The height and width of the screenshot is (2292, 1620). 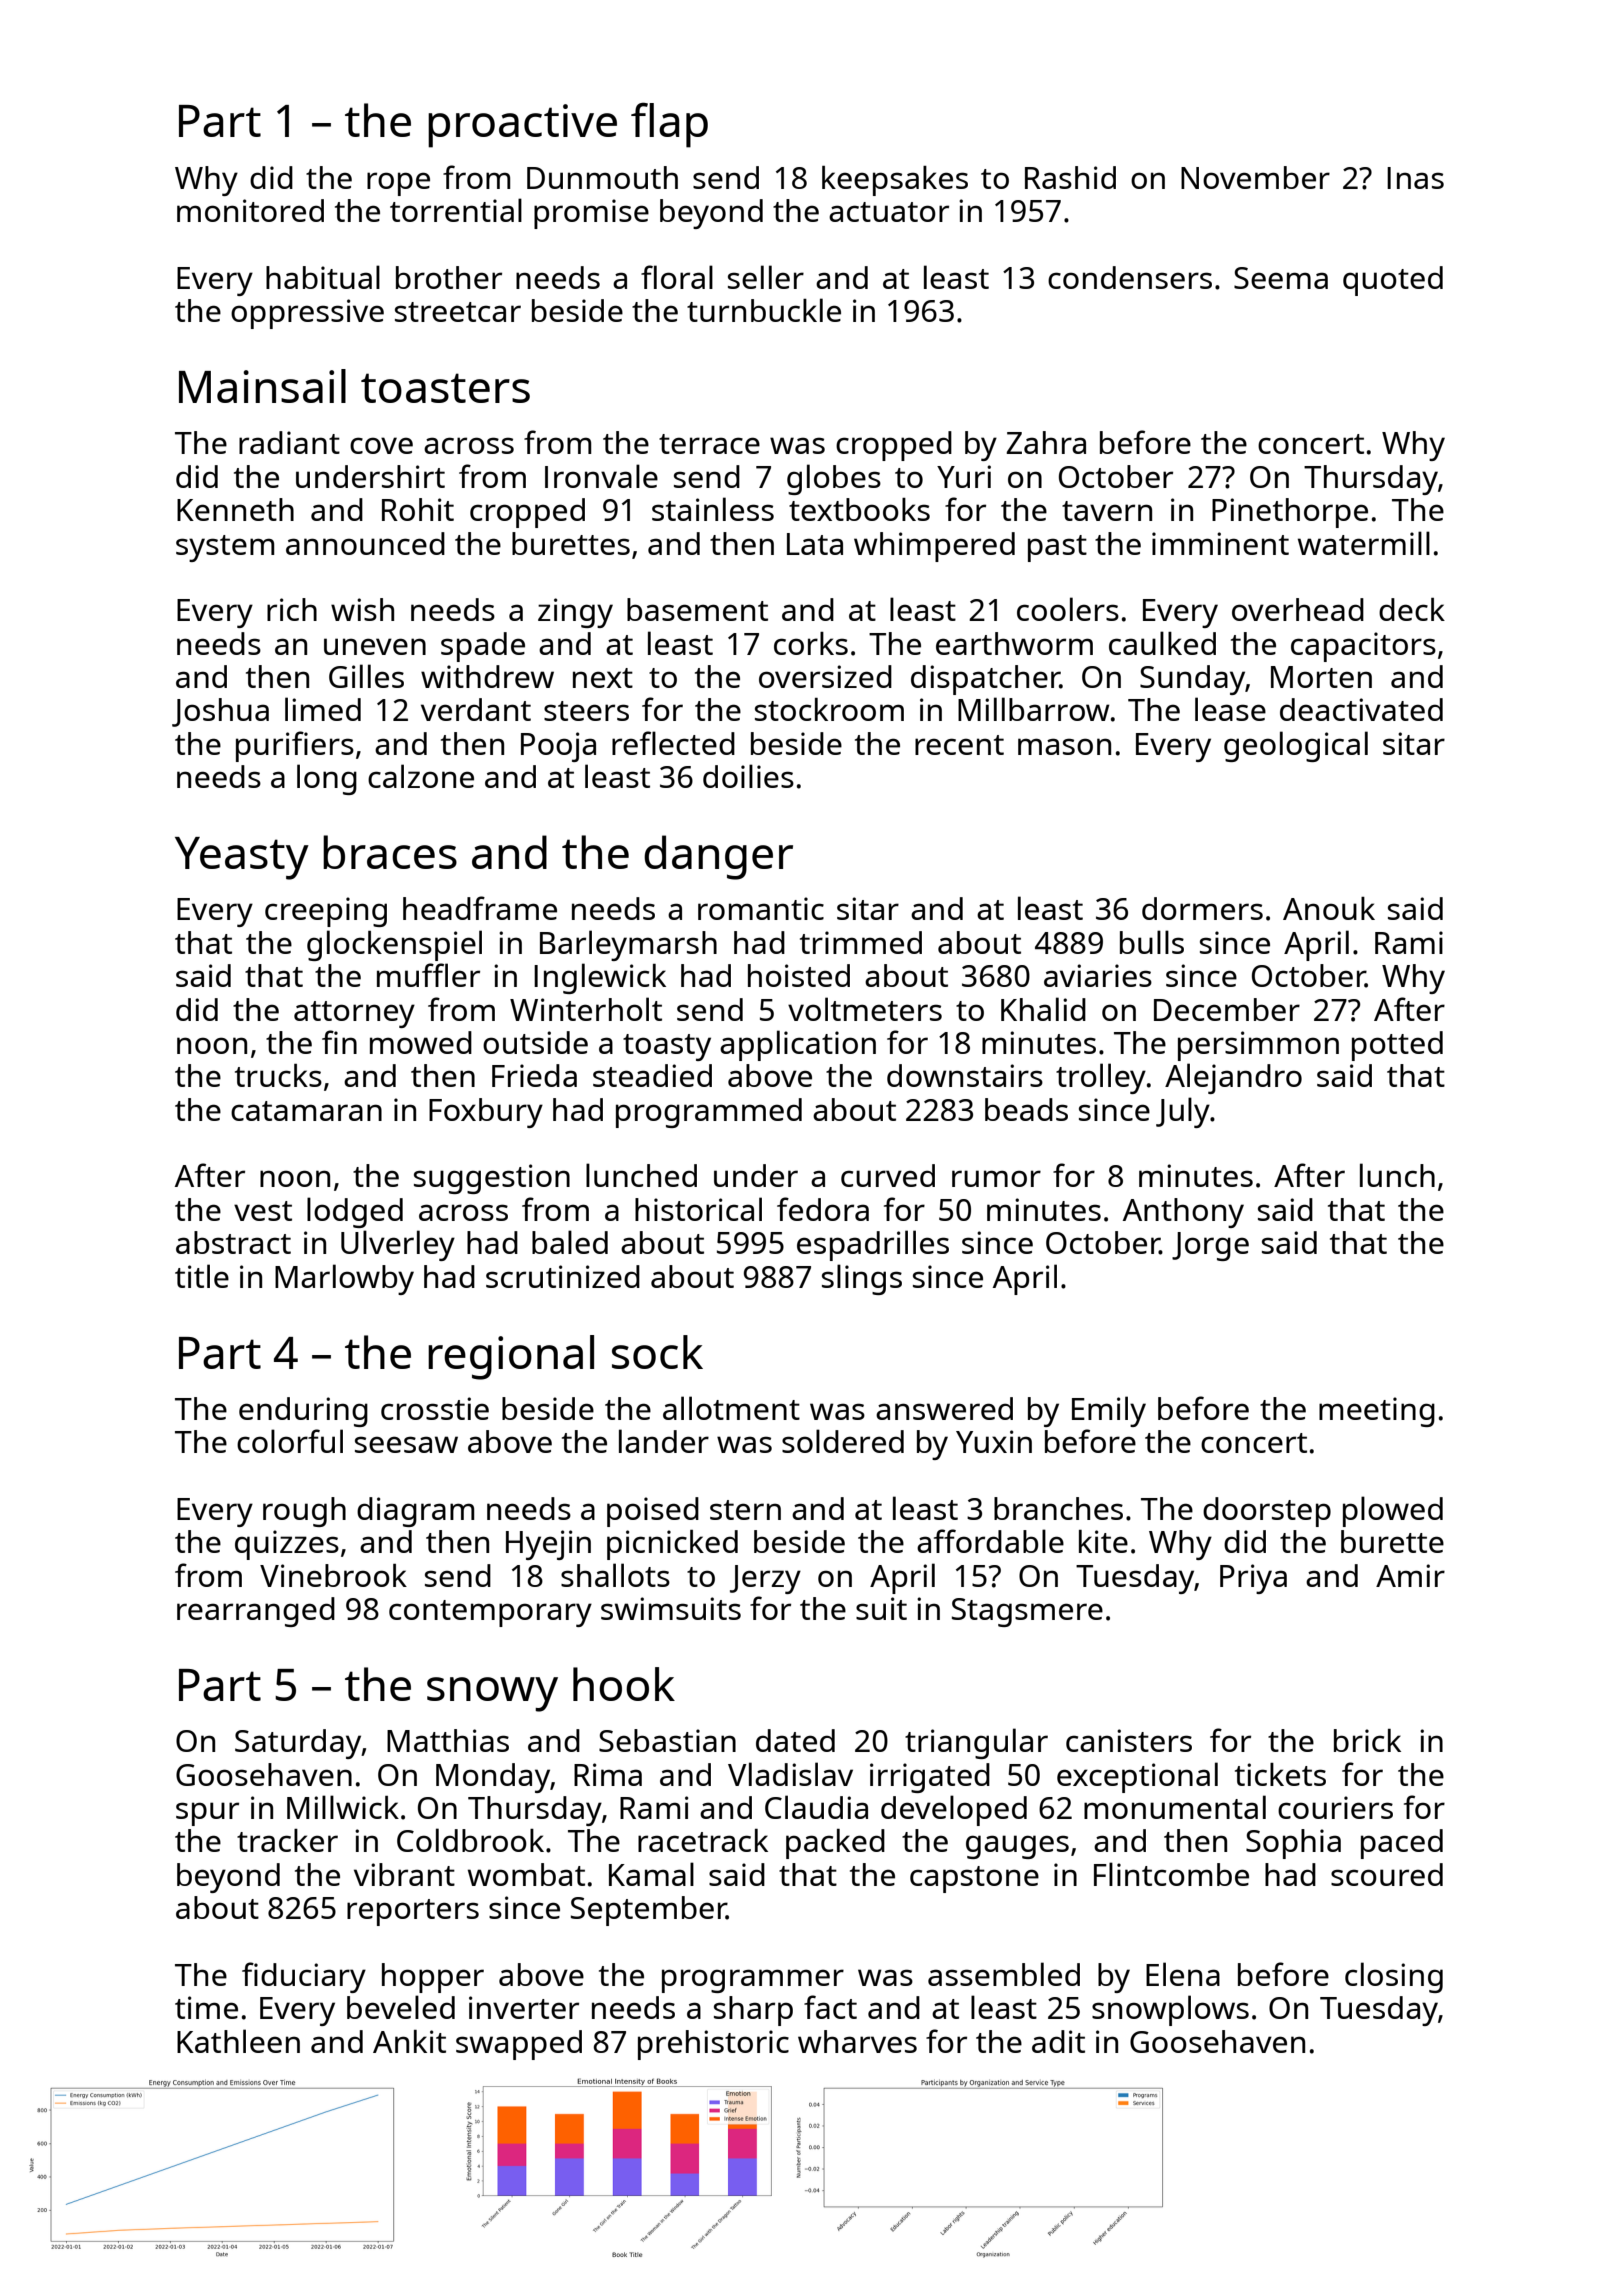 I want to click on Morten, so click(x=1321, y=677).
